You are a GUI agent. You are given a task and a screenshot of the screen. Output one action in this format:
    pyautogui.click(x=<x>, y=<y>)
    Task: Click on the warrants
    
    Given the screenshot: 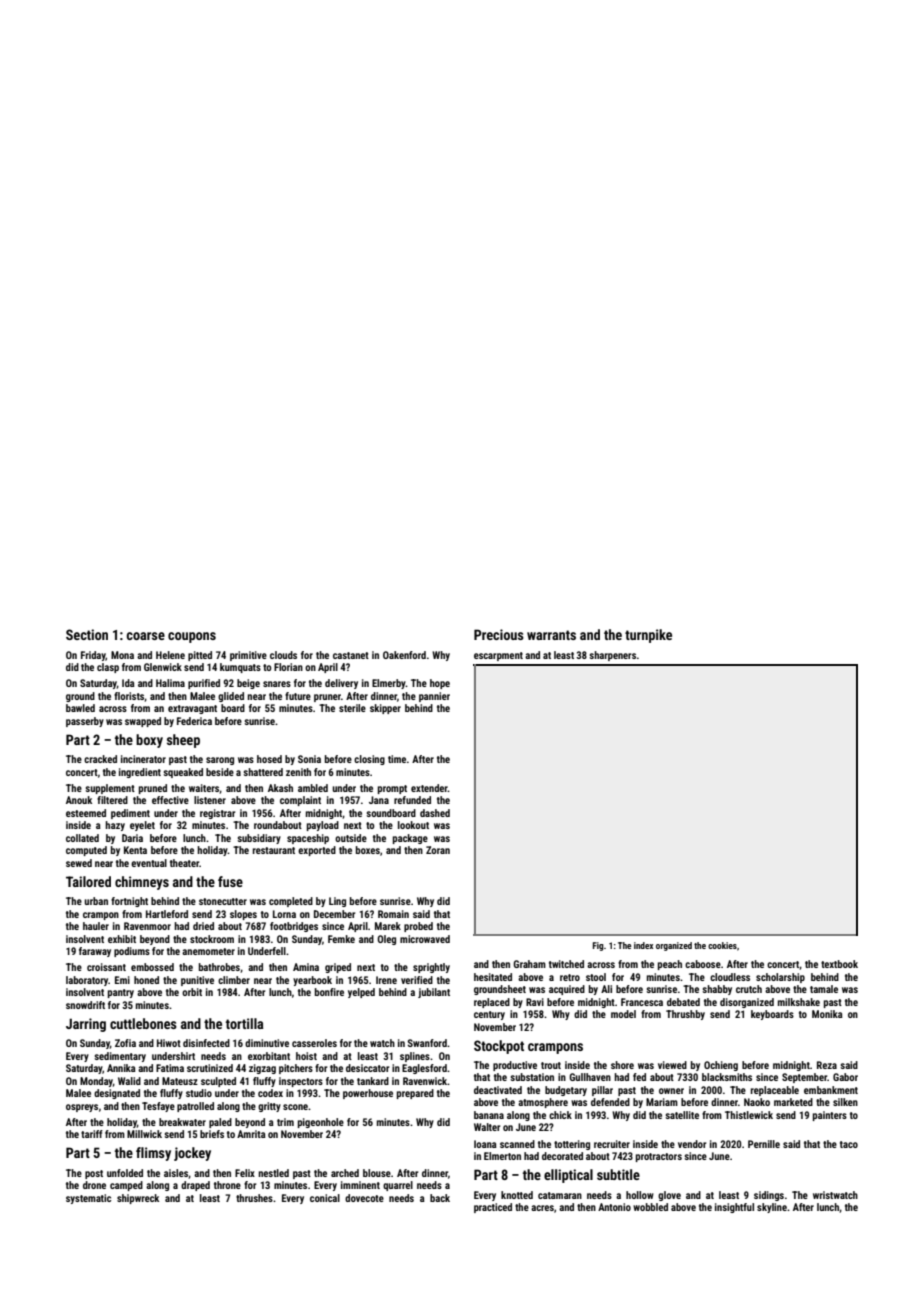 What is the action you would take?
    pyautogui.click(x=551, y=635)
